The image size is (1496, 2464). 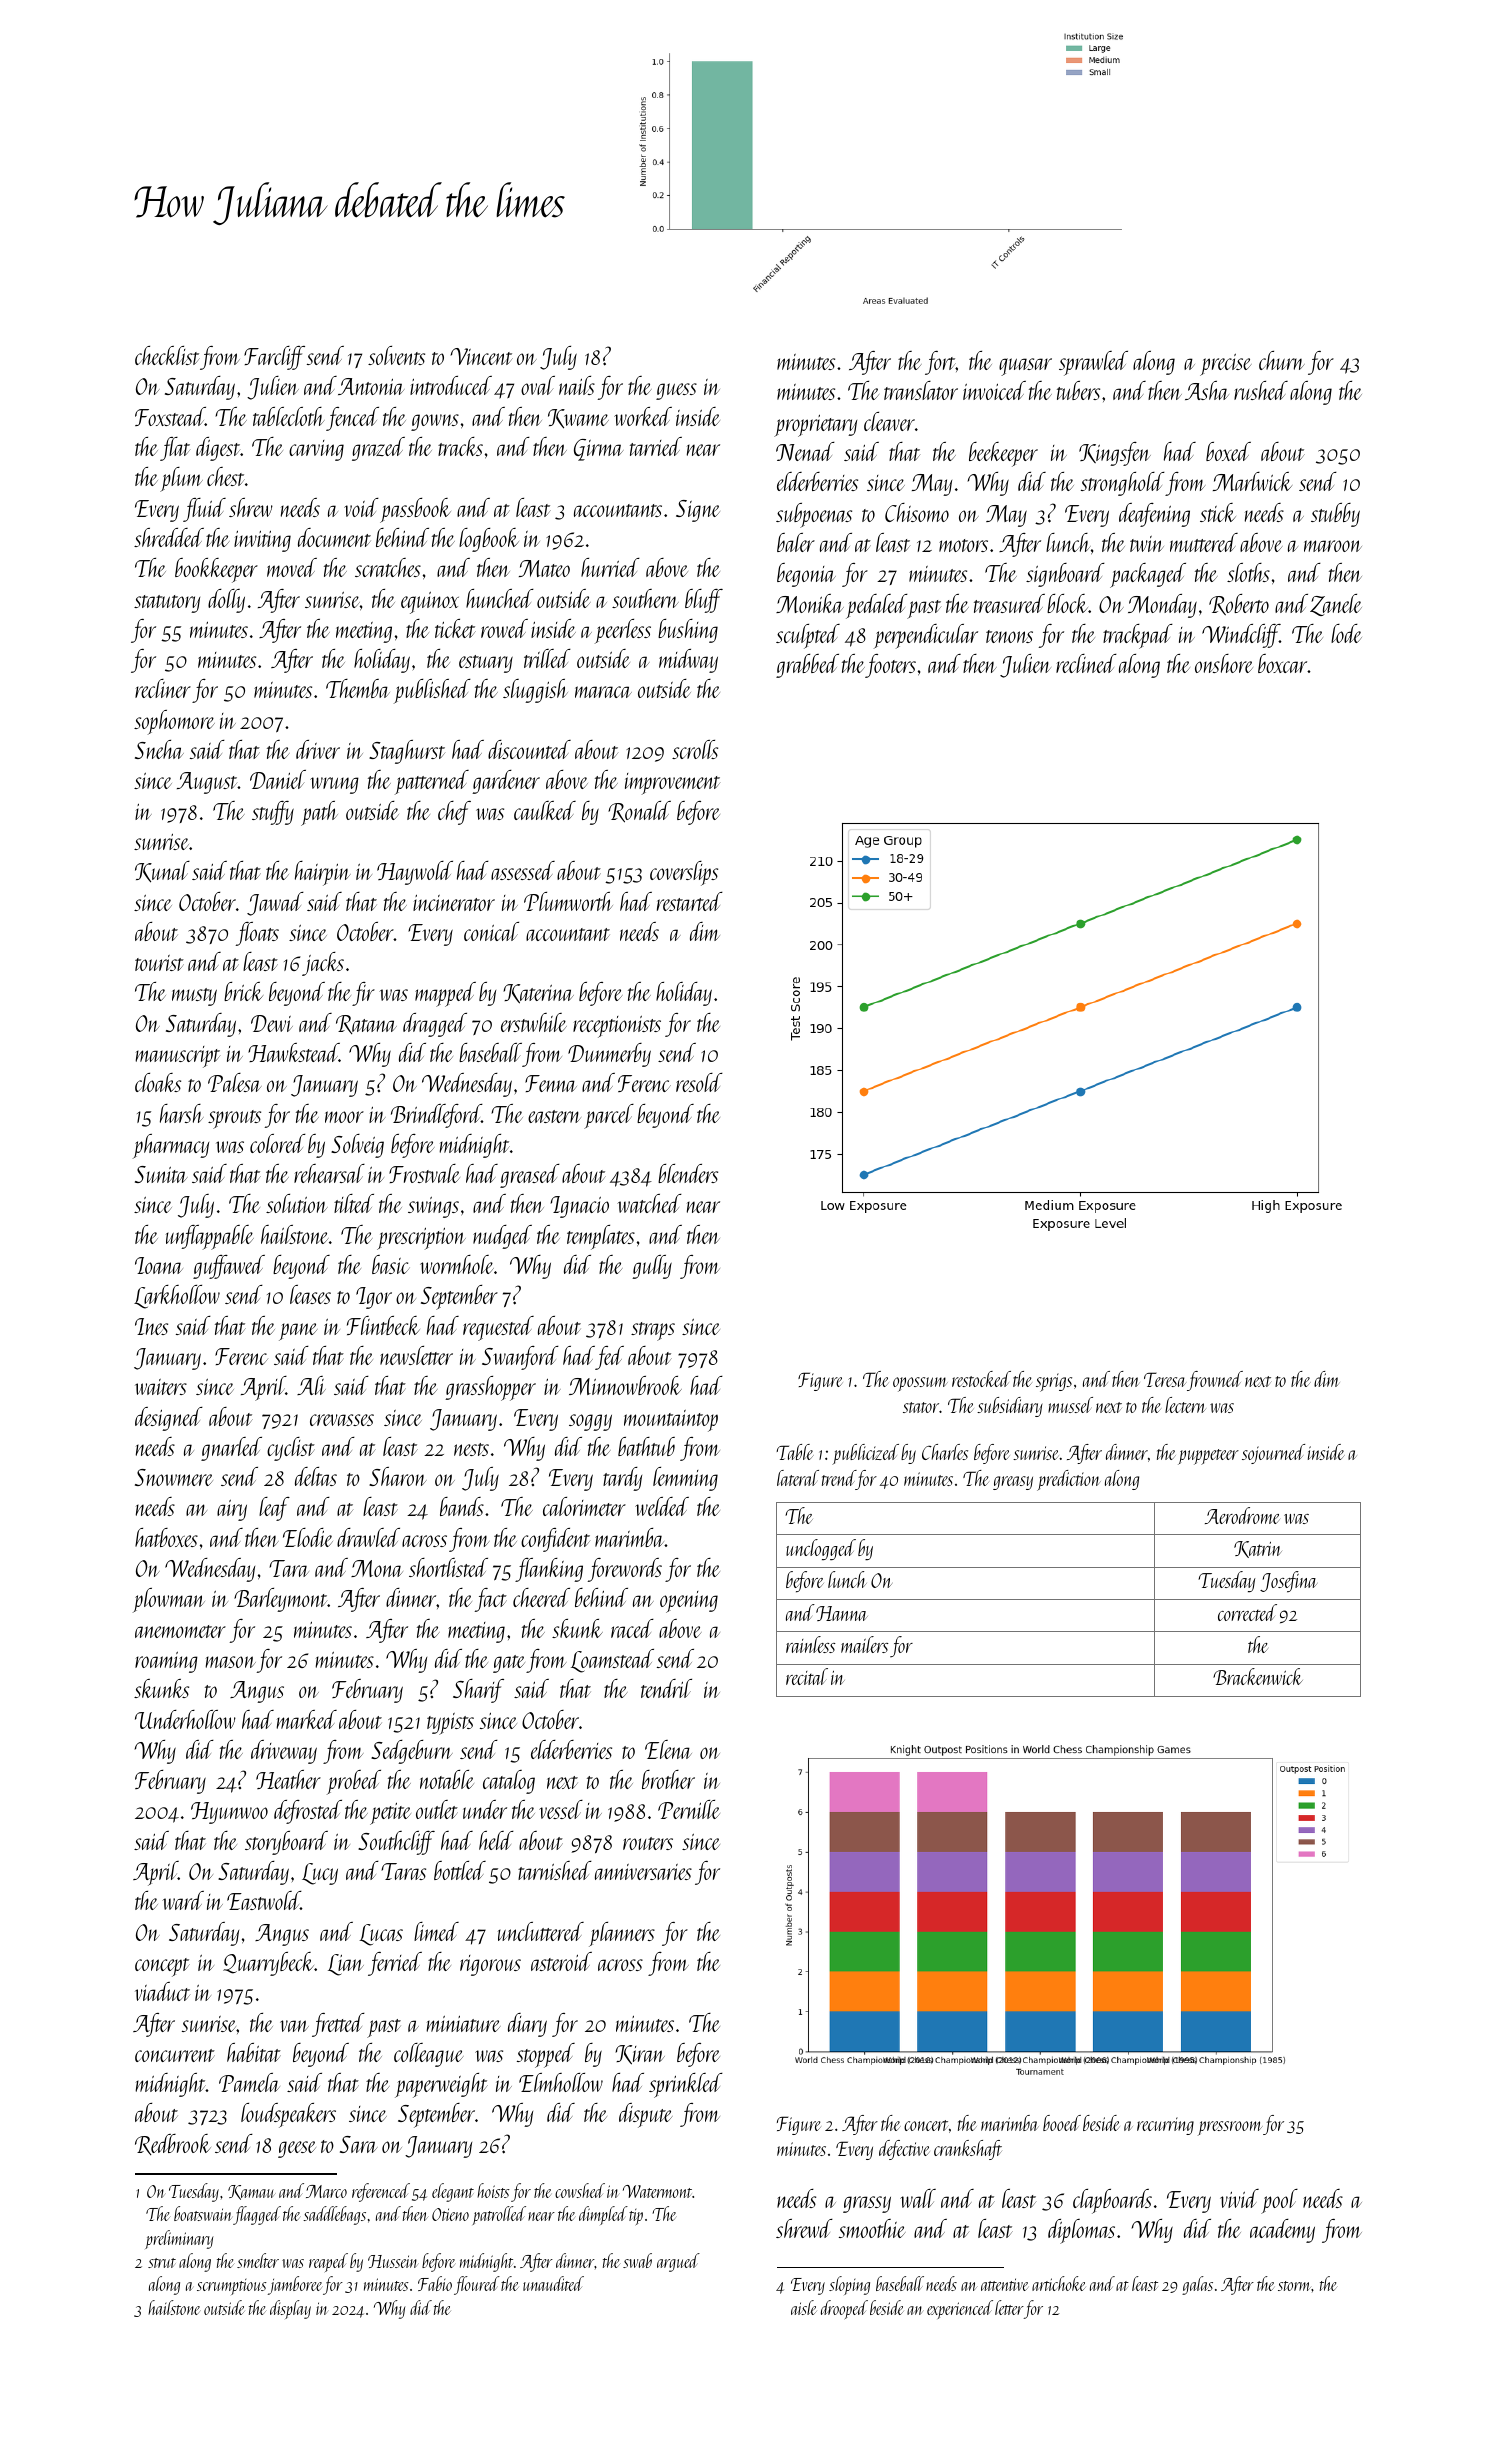 What do you see at coordinates (1148, 575) in the image?
I see `packaged` at bounding box center [1148, 575].
